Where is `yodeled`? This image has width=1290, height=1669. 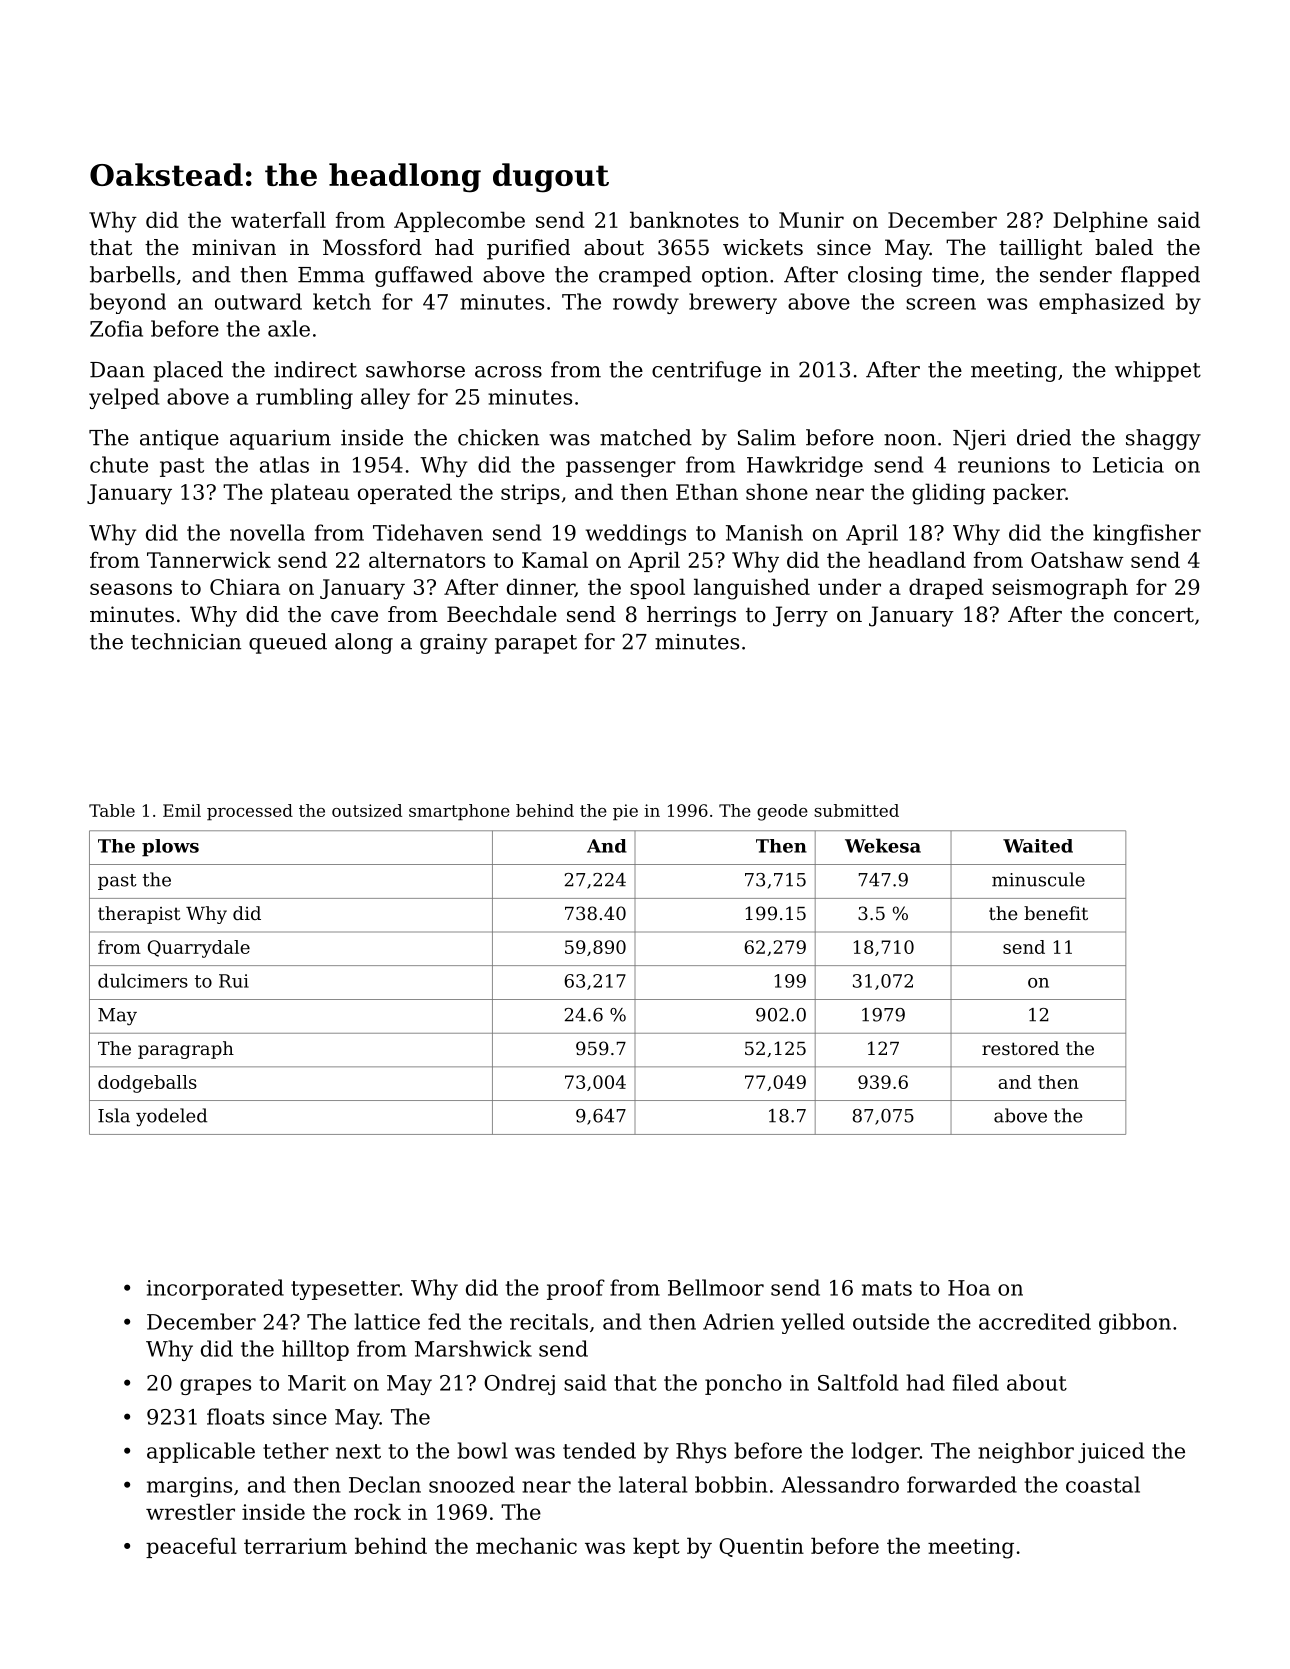
yodeled is located at coordinates (171, 1117).
